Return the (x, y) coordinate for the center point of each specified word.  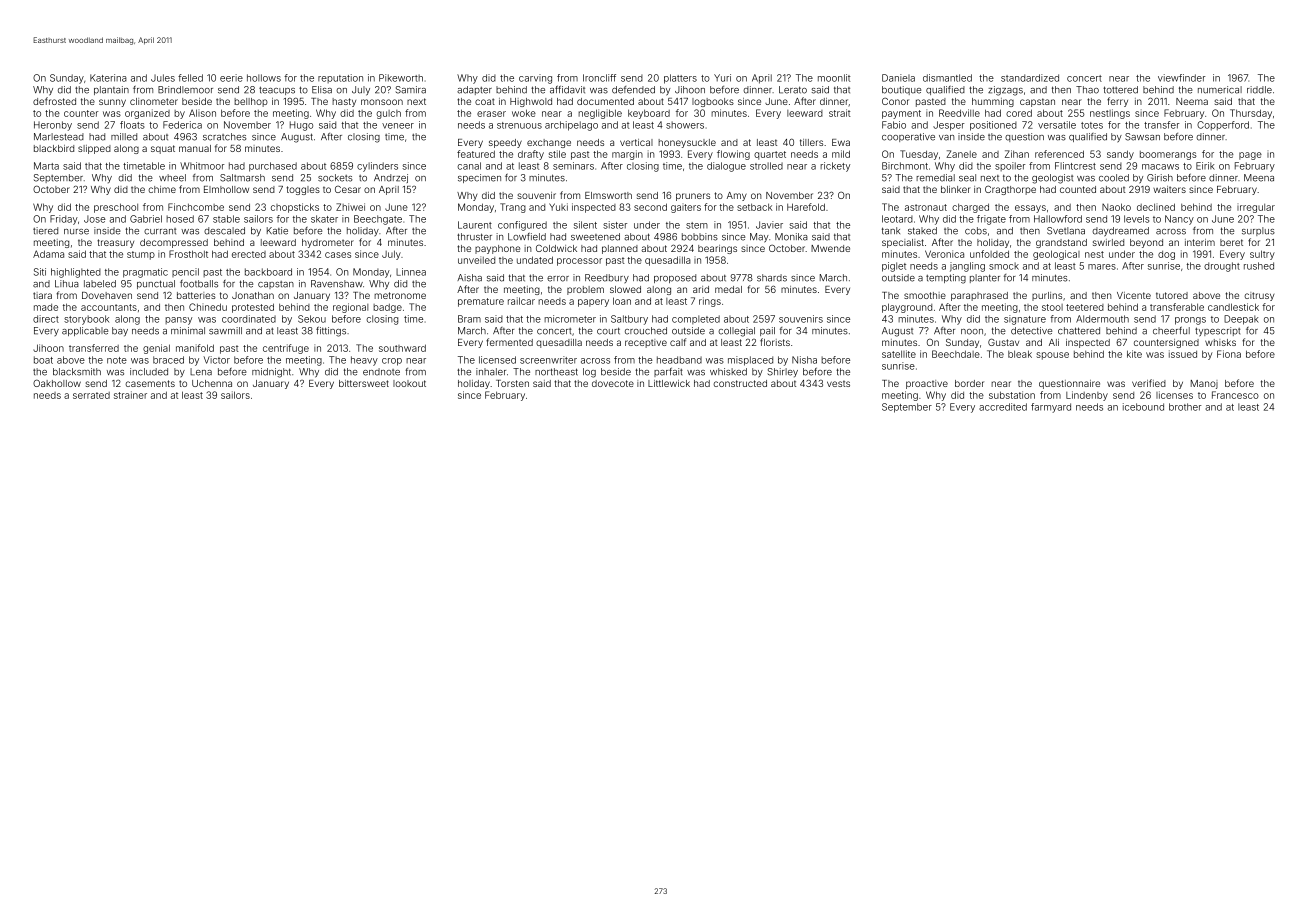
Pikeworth (401, 78)
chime (162, 189)
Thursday (1251, 114)
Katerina (108, 78)
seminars (573, 166)
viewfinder (1182, 78)
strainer (130, 395)
